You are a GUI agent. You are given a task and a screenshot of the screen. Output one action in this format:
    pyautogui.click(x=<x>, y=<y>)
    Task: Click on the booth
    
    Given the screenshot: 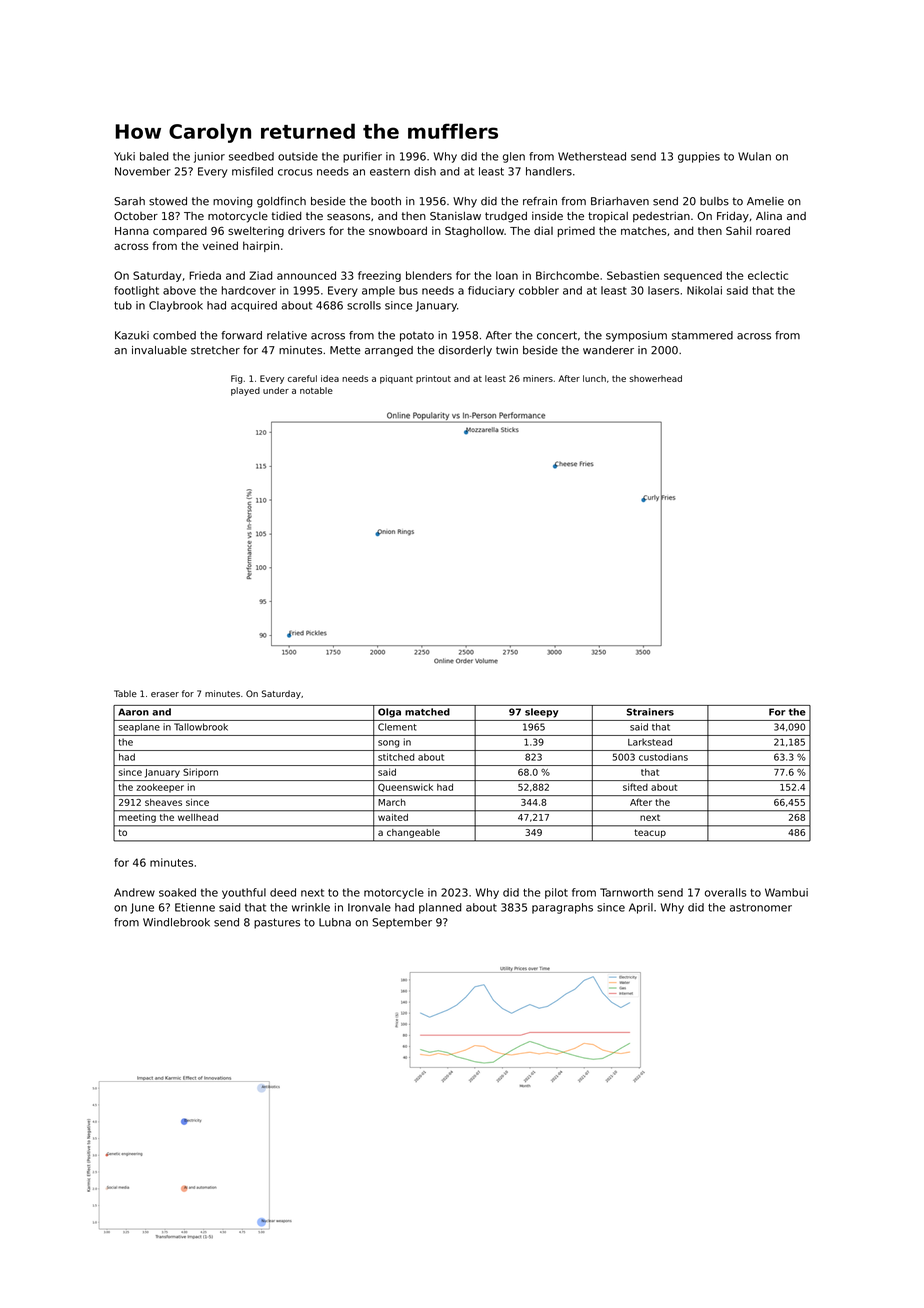 What is the action you would take?
    pyautogui.click(x=386, y=201)
